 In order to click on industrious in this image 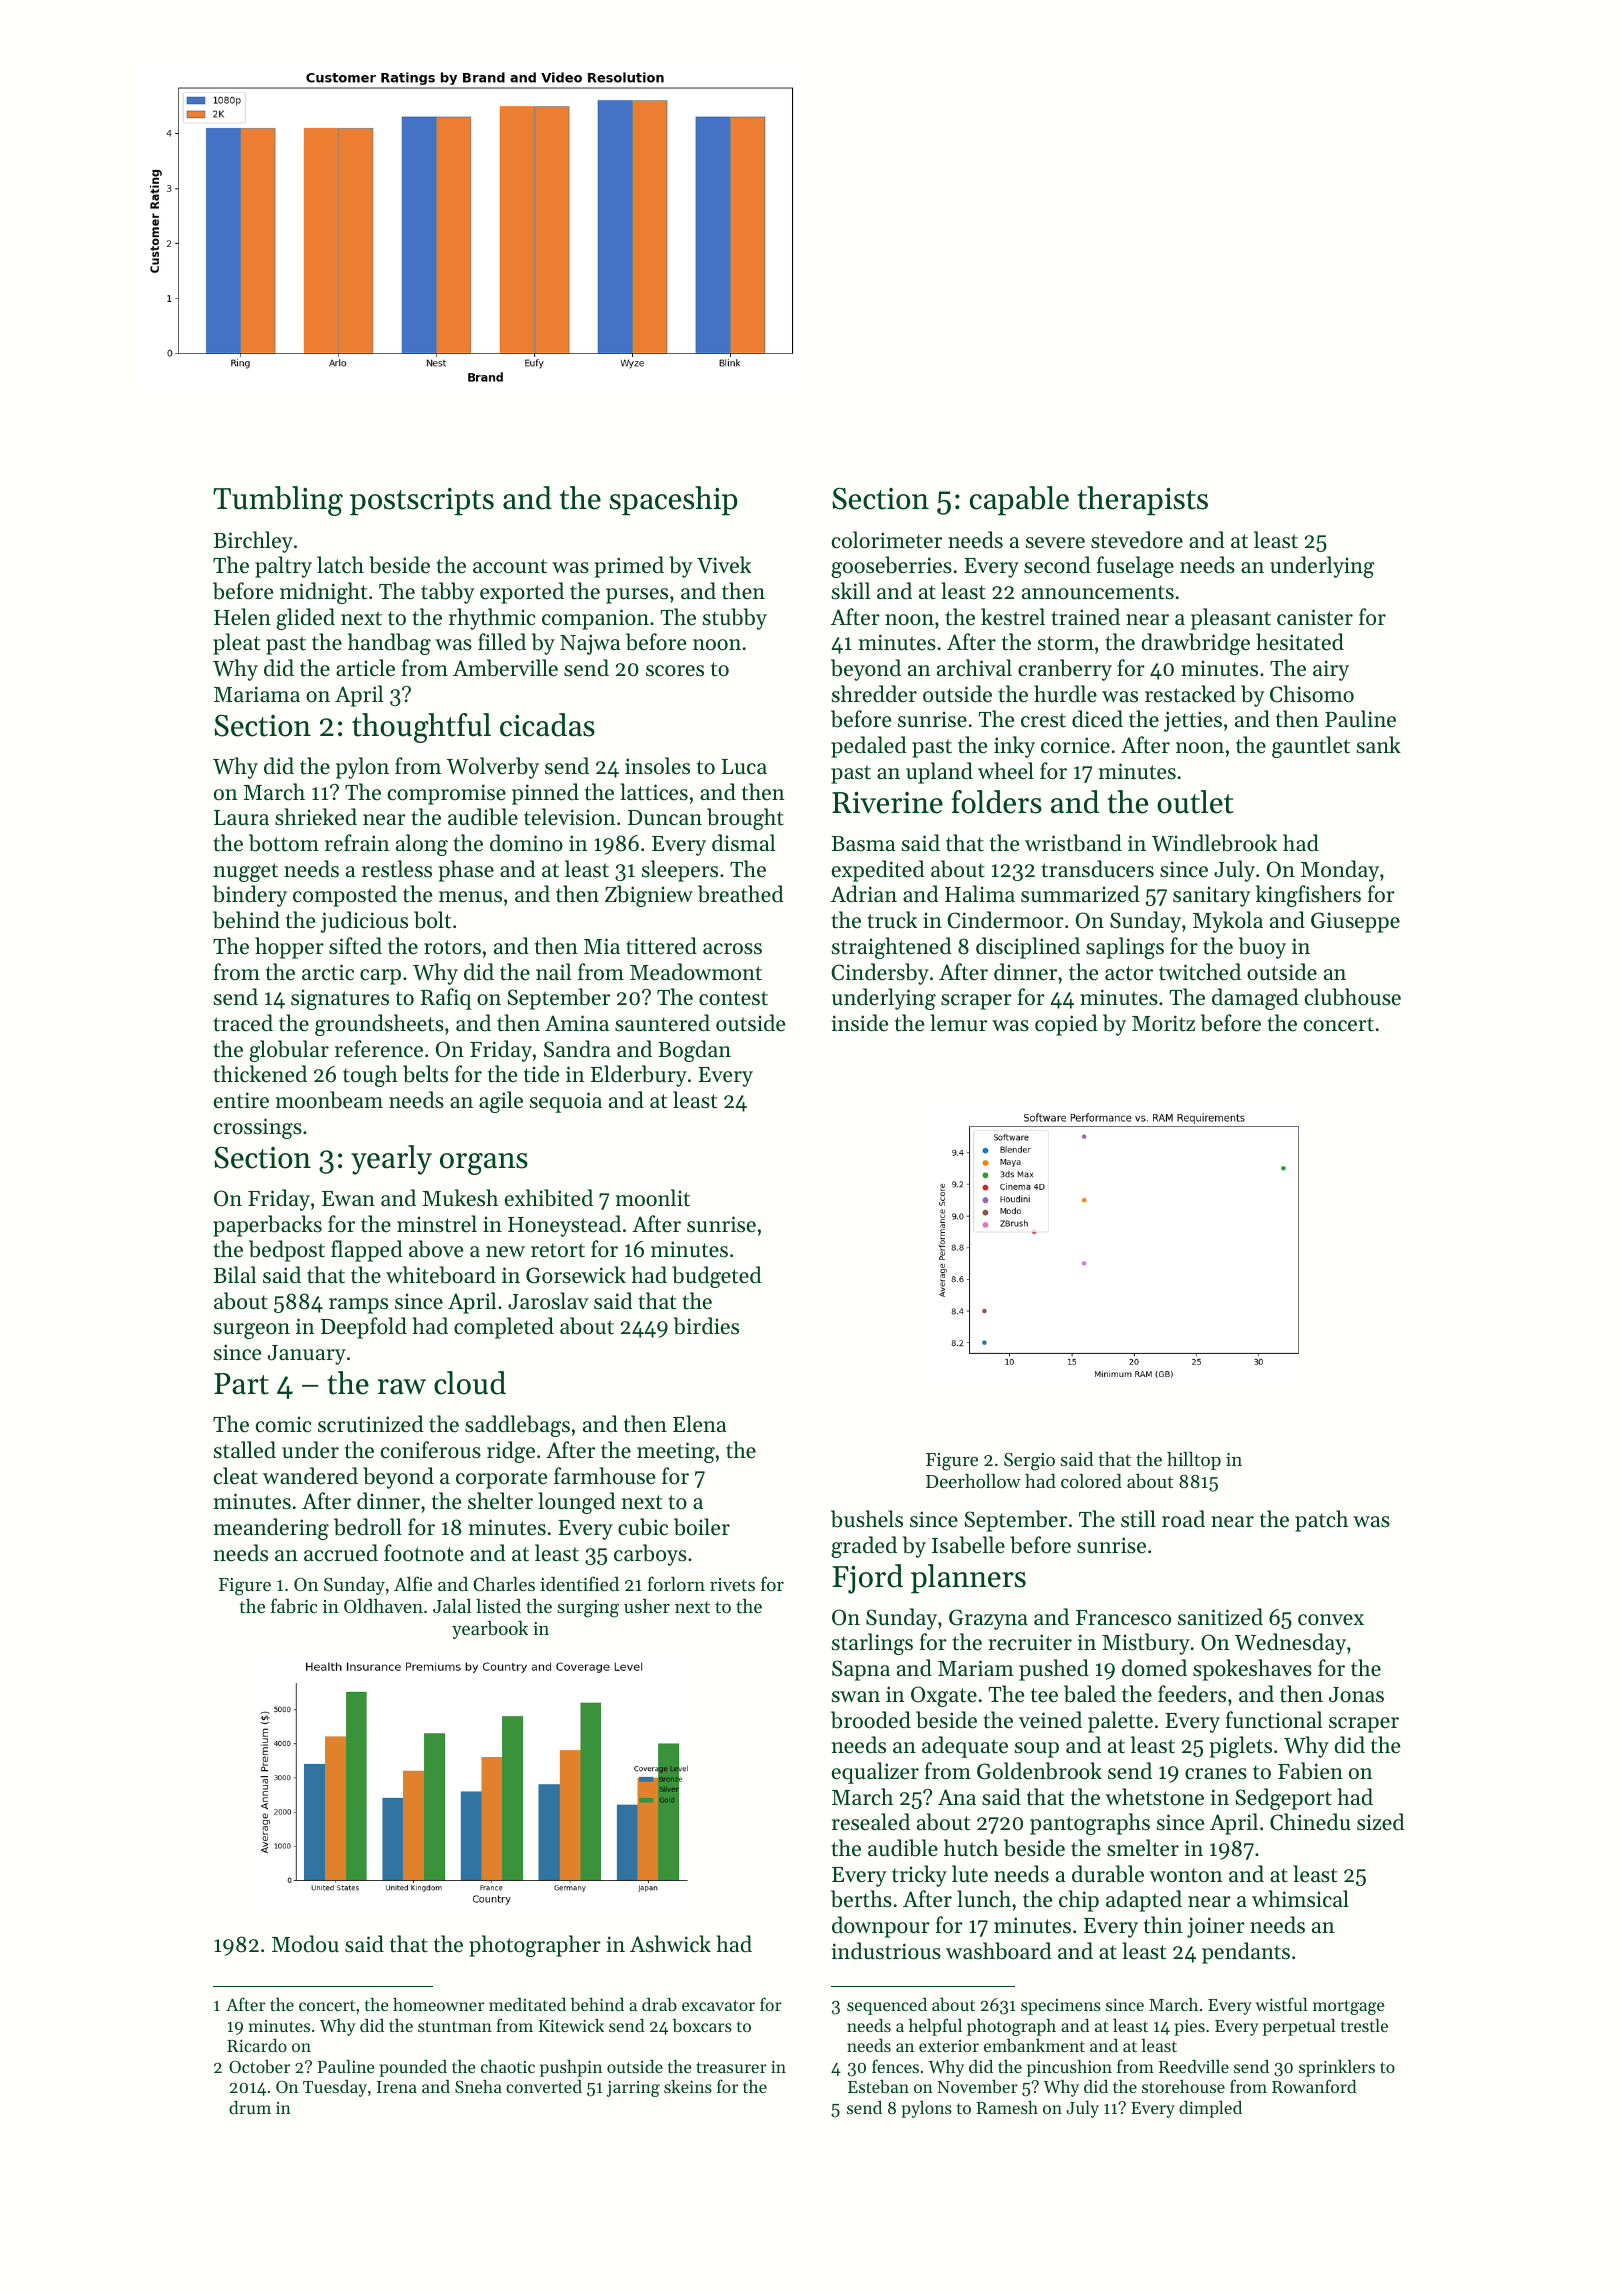, I will do `click(886, 1951)`.
